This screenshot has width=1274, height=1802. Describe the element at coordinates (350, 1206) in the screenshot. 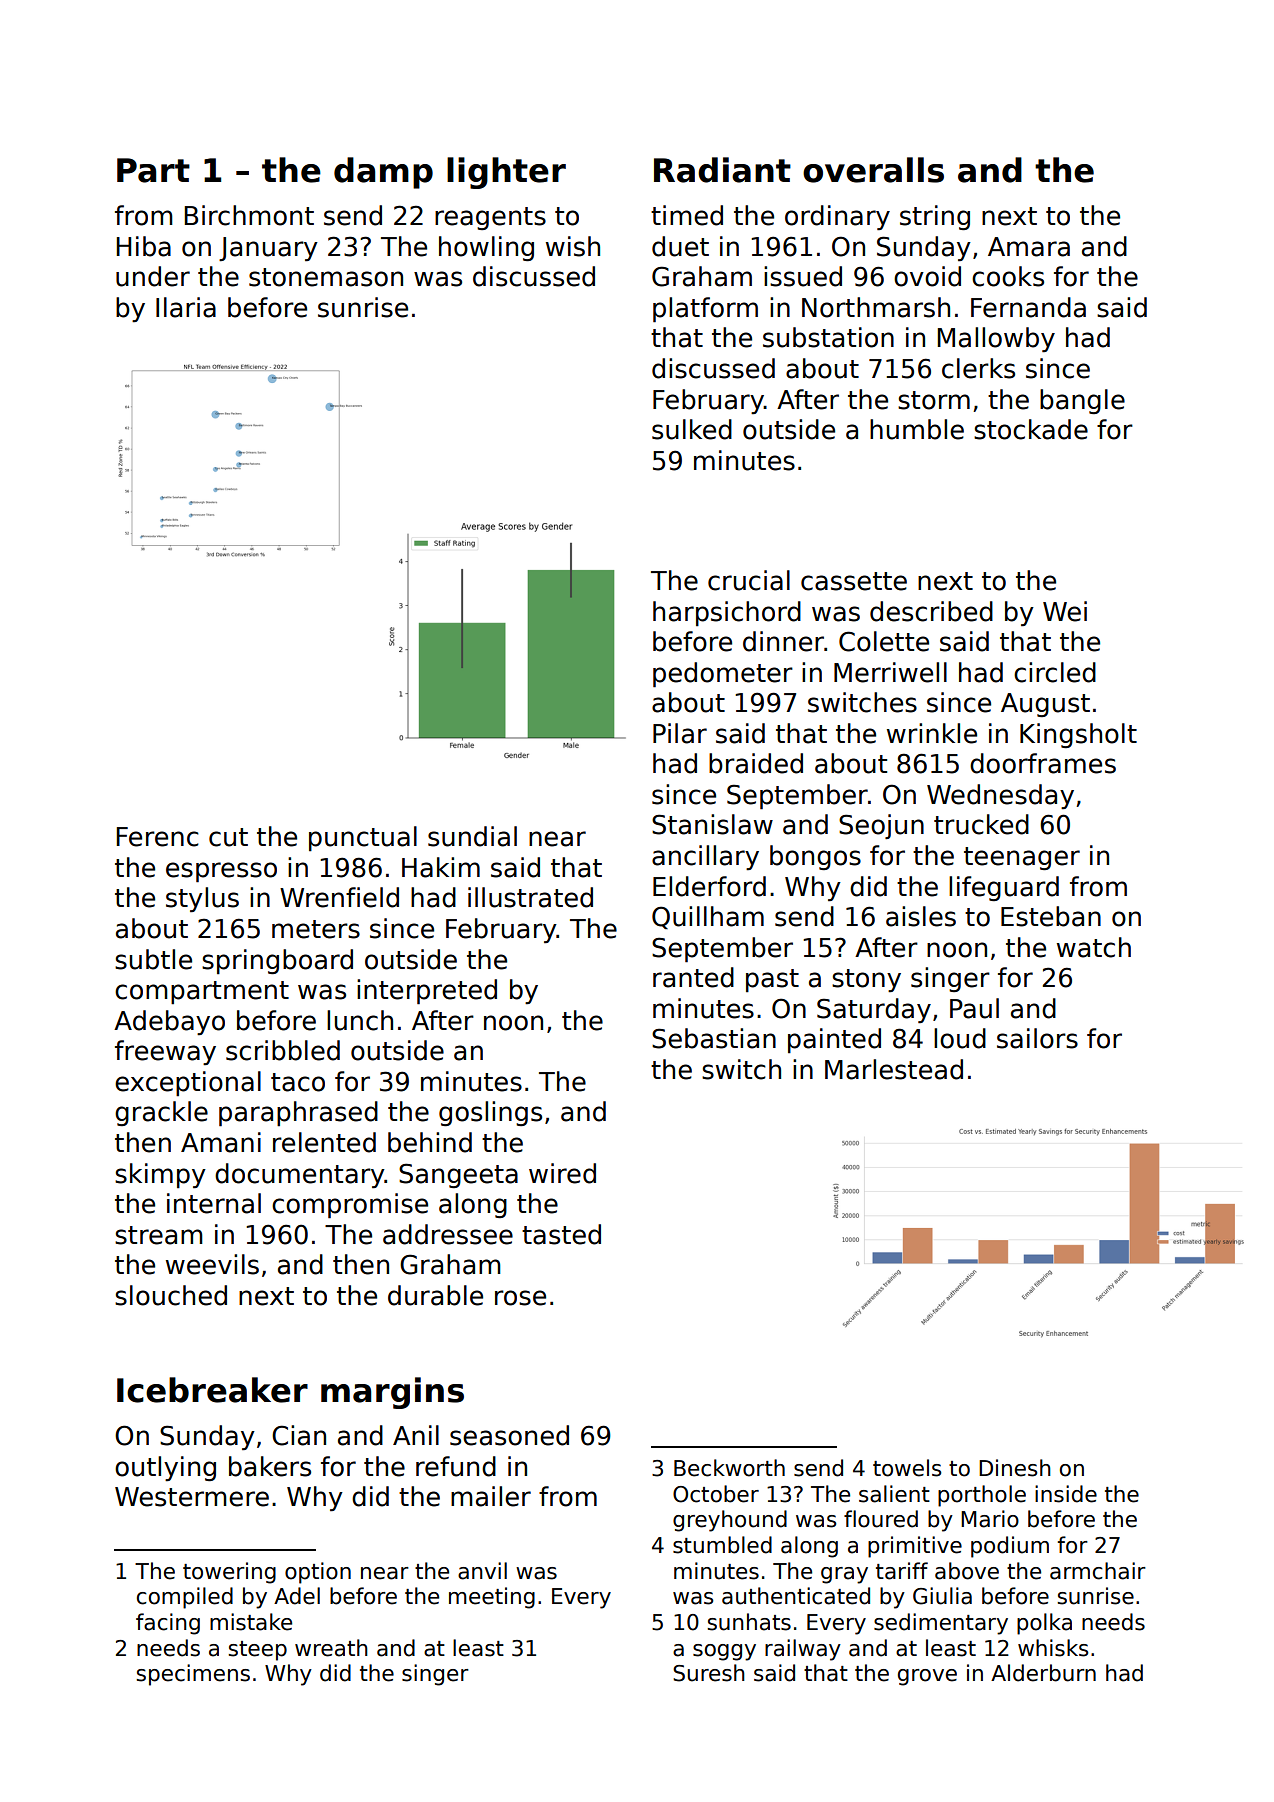

I see `compromise` at that location.
